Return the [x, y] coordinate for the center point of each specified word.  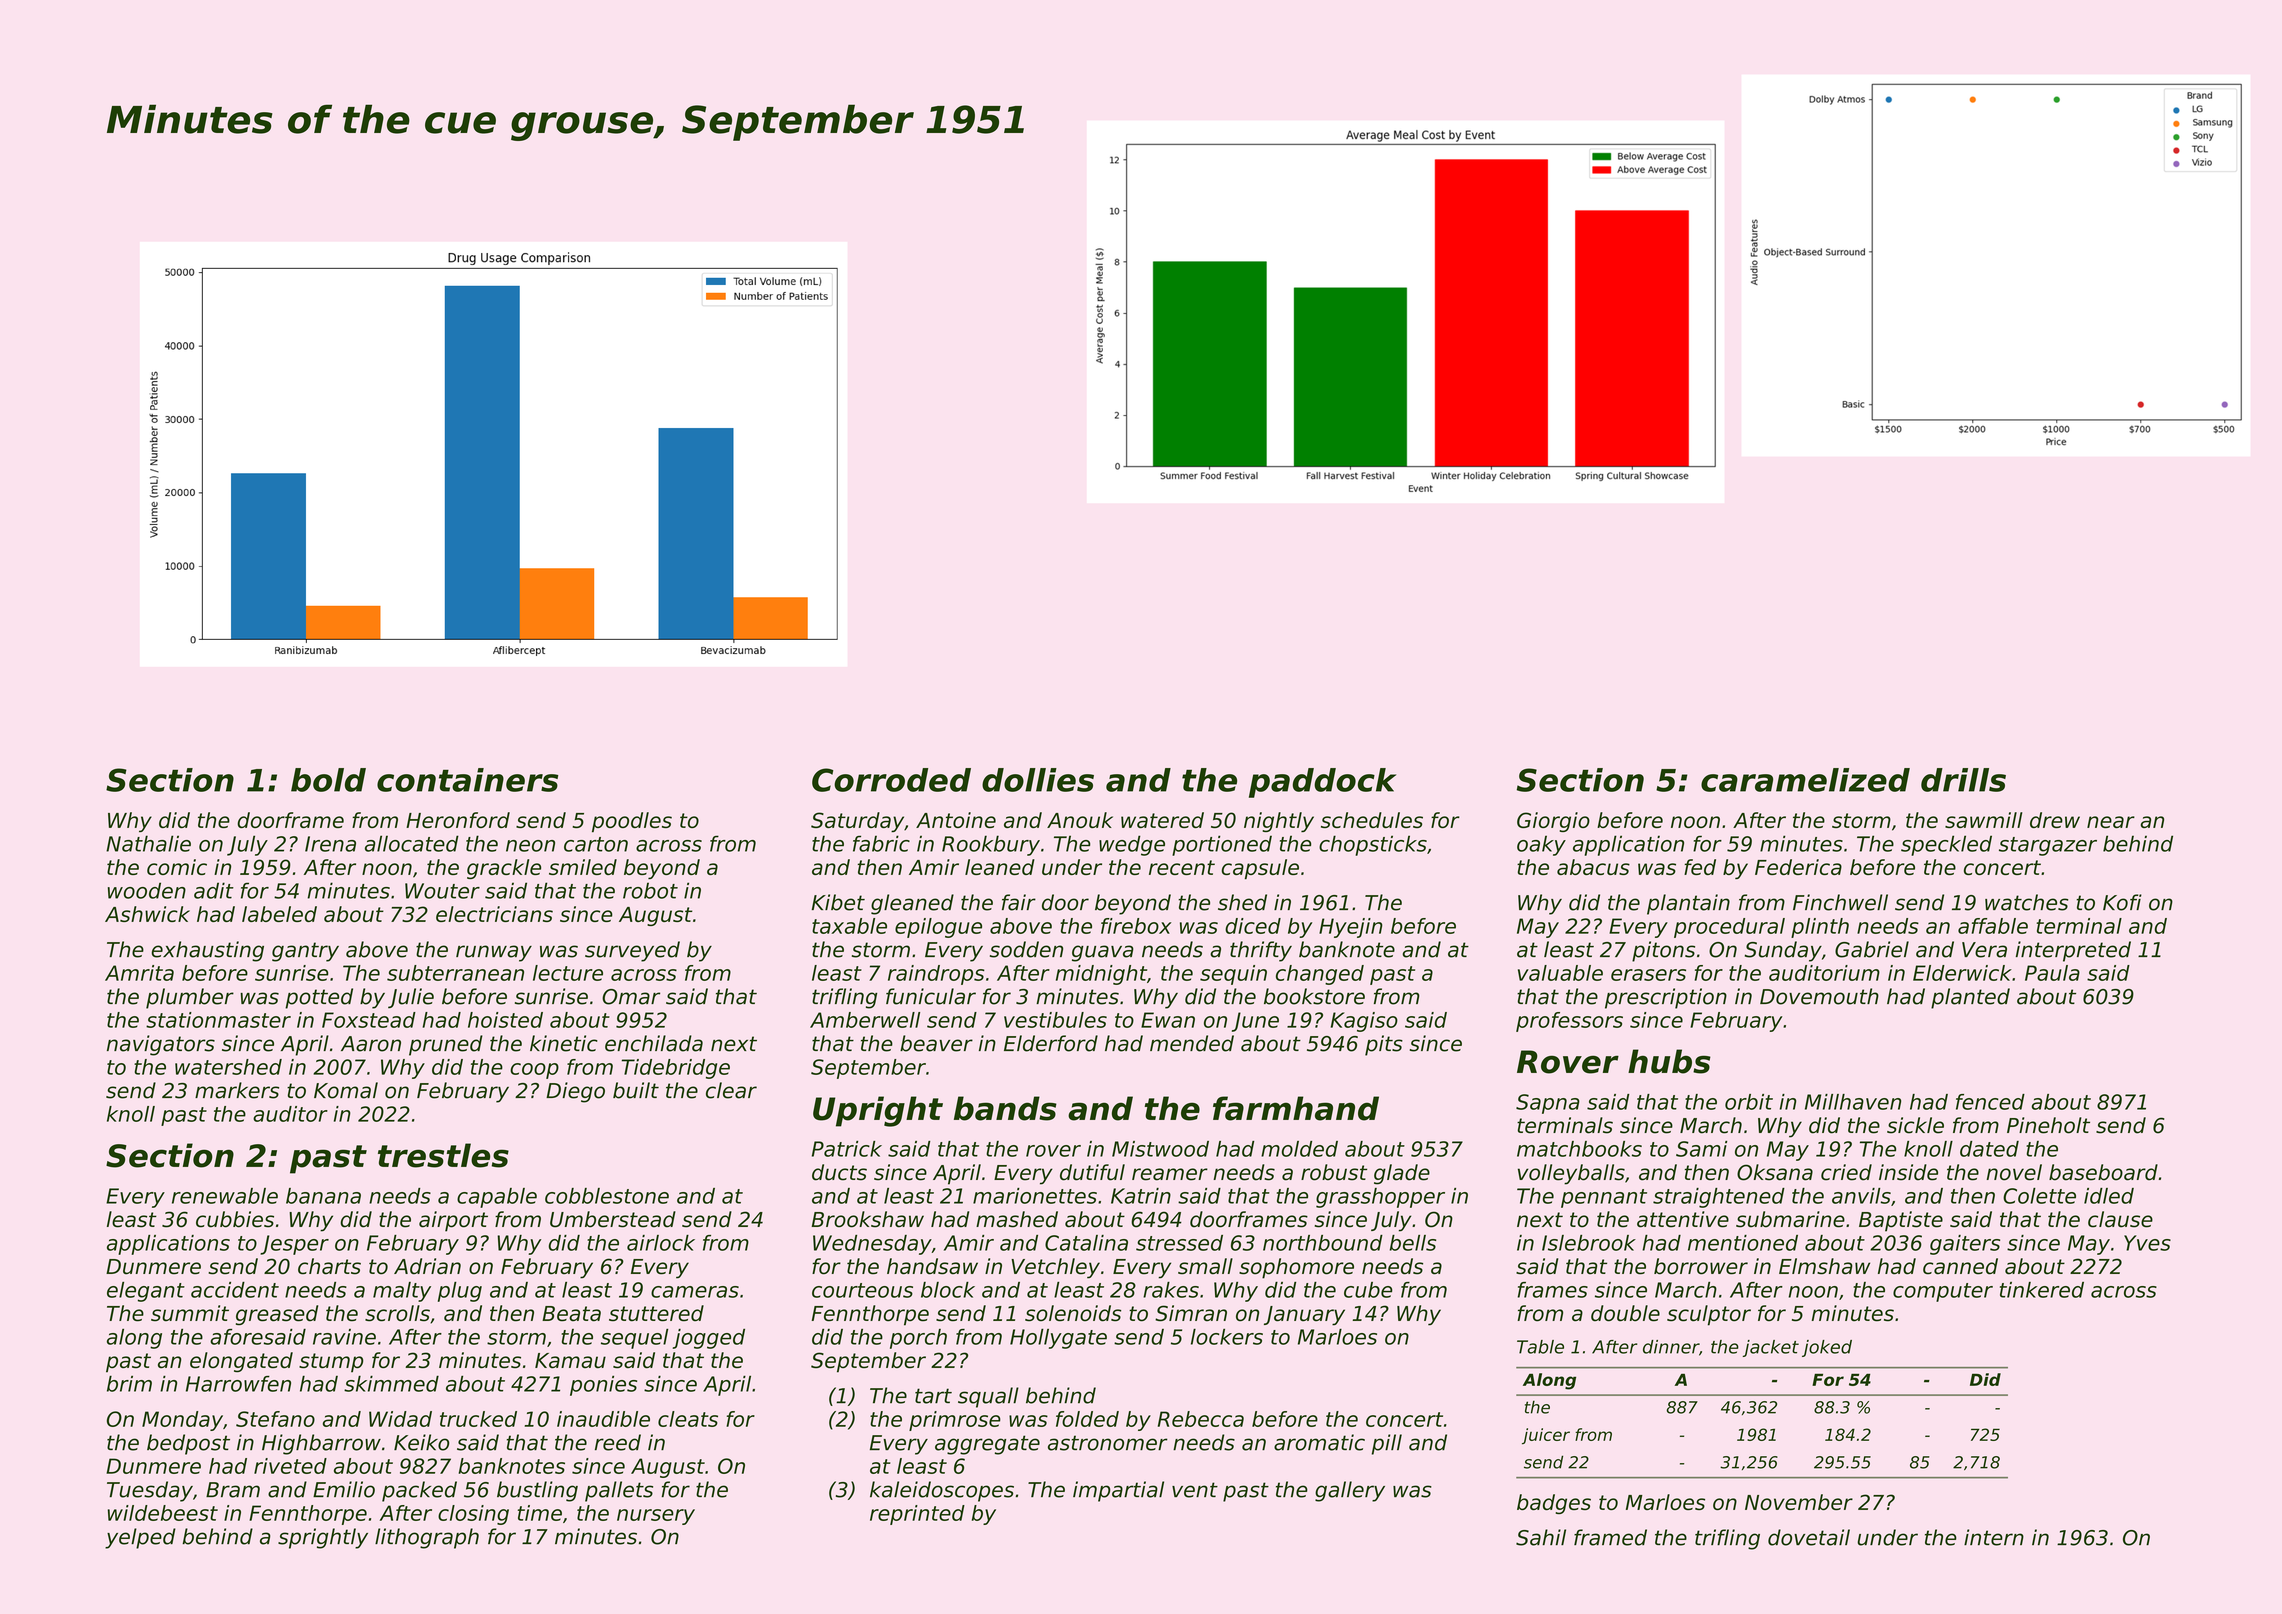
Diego [575, 1092]
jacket [1771, 1348]
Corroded [891, 780]
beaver [936, 1043]
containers [467, 780]
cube [1368, 1290]
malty [402, 1292]
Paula [2052, 973]
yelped [140, 1538]
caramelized [1805, 780]
